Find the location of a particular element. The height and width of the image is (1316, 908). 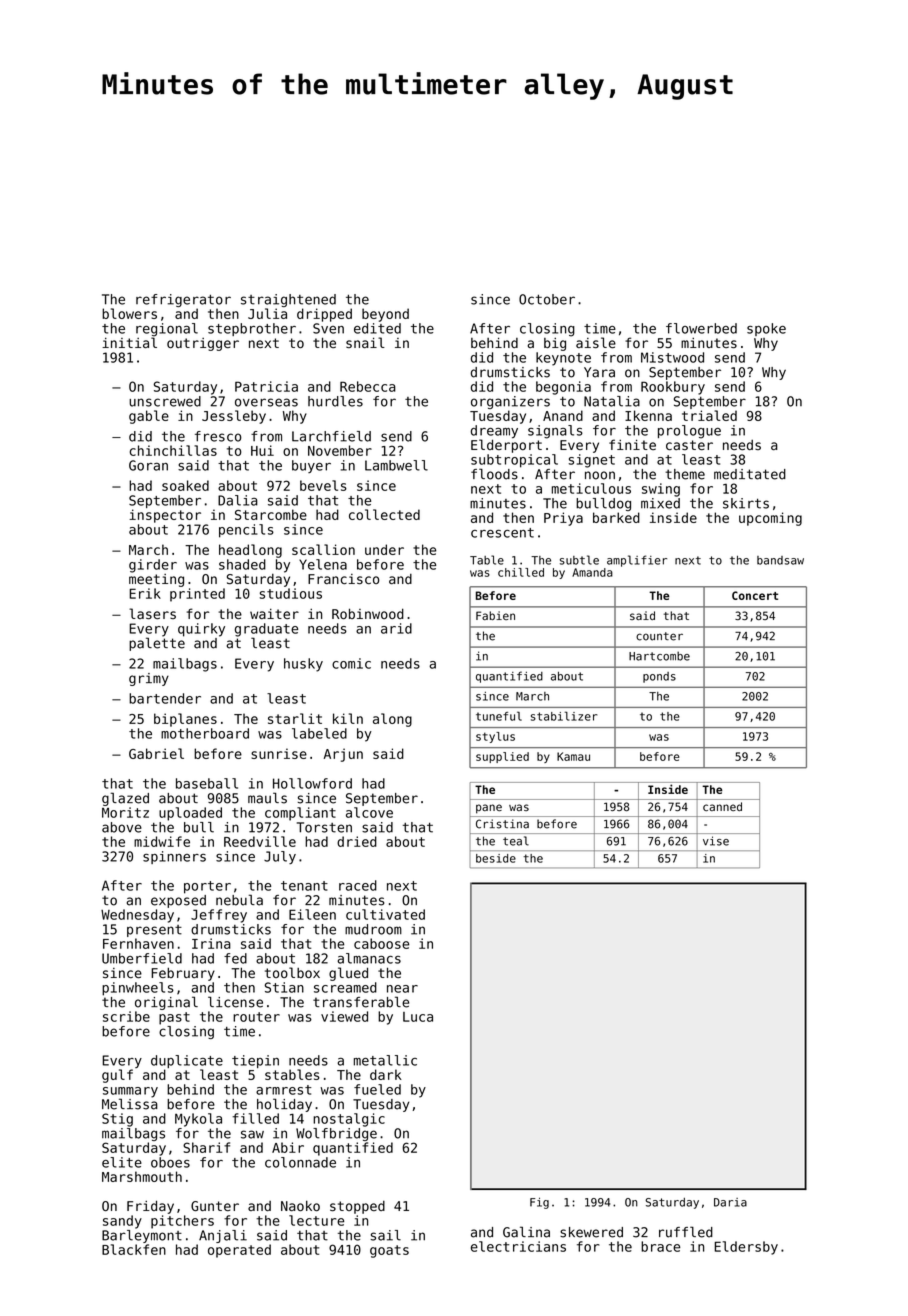

Yara is located at coordinates (599, 372).
